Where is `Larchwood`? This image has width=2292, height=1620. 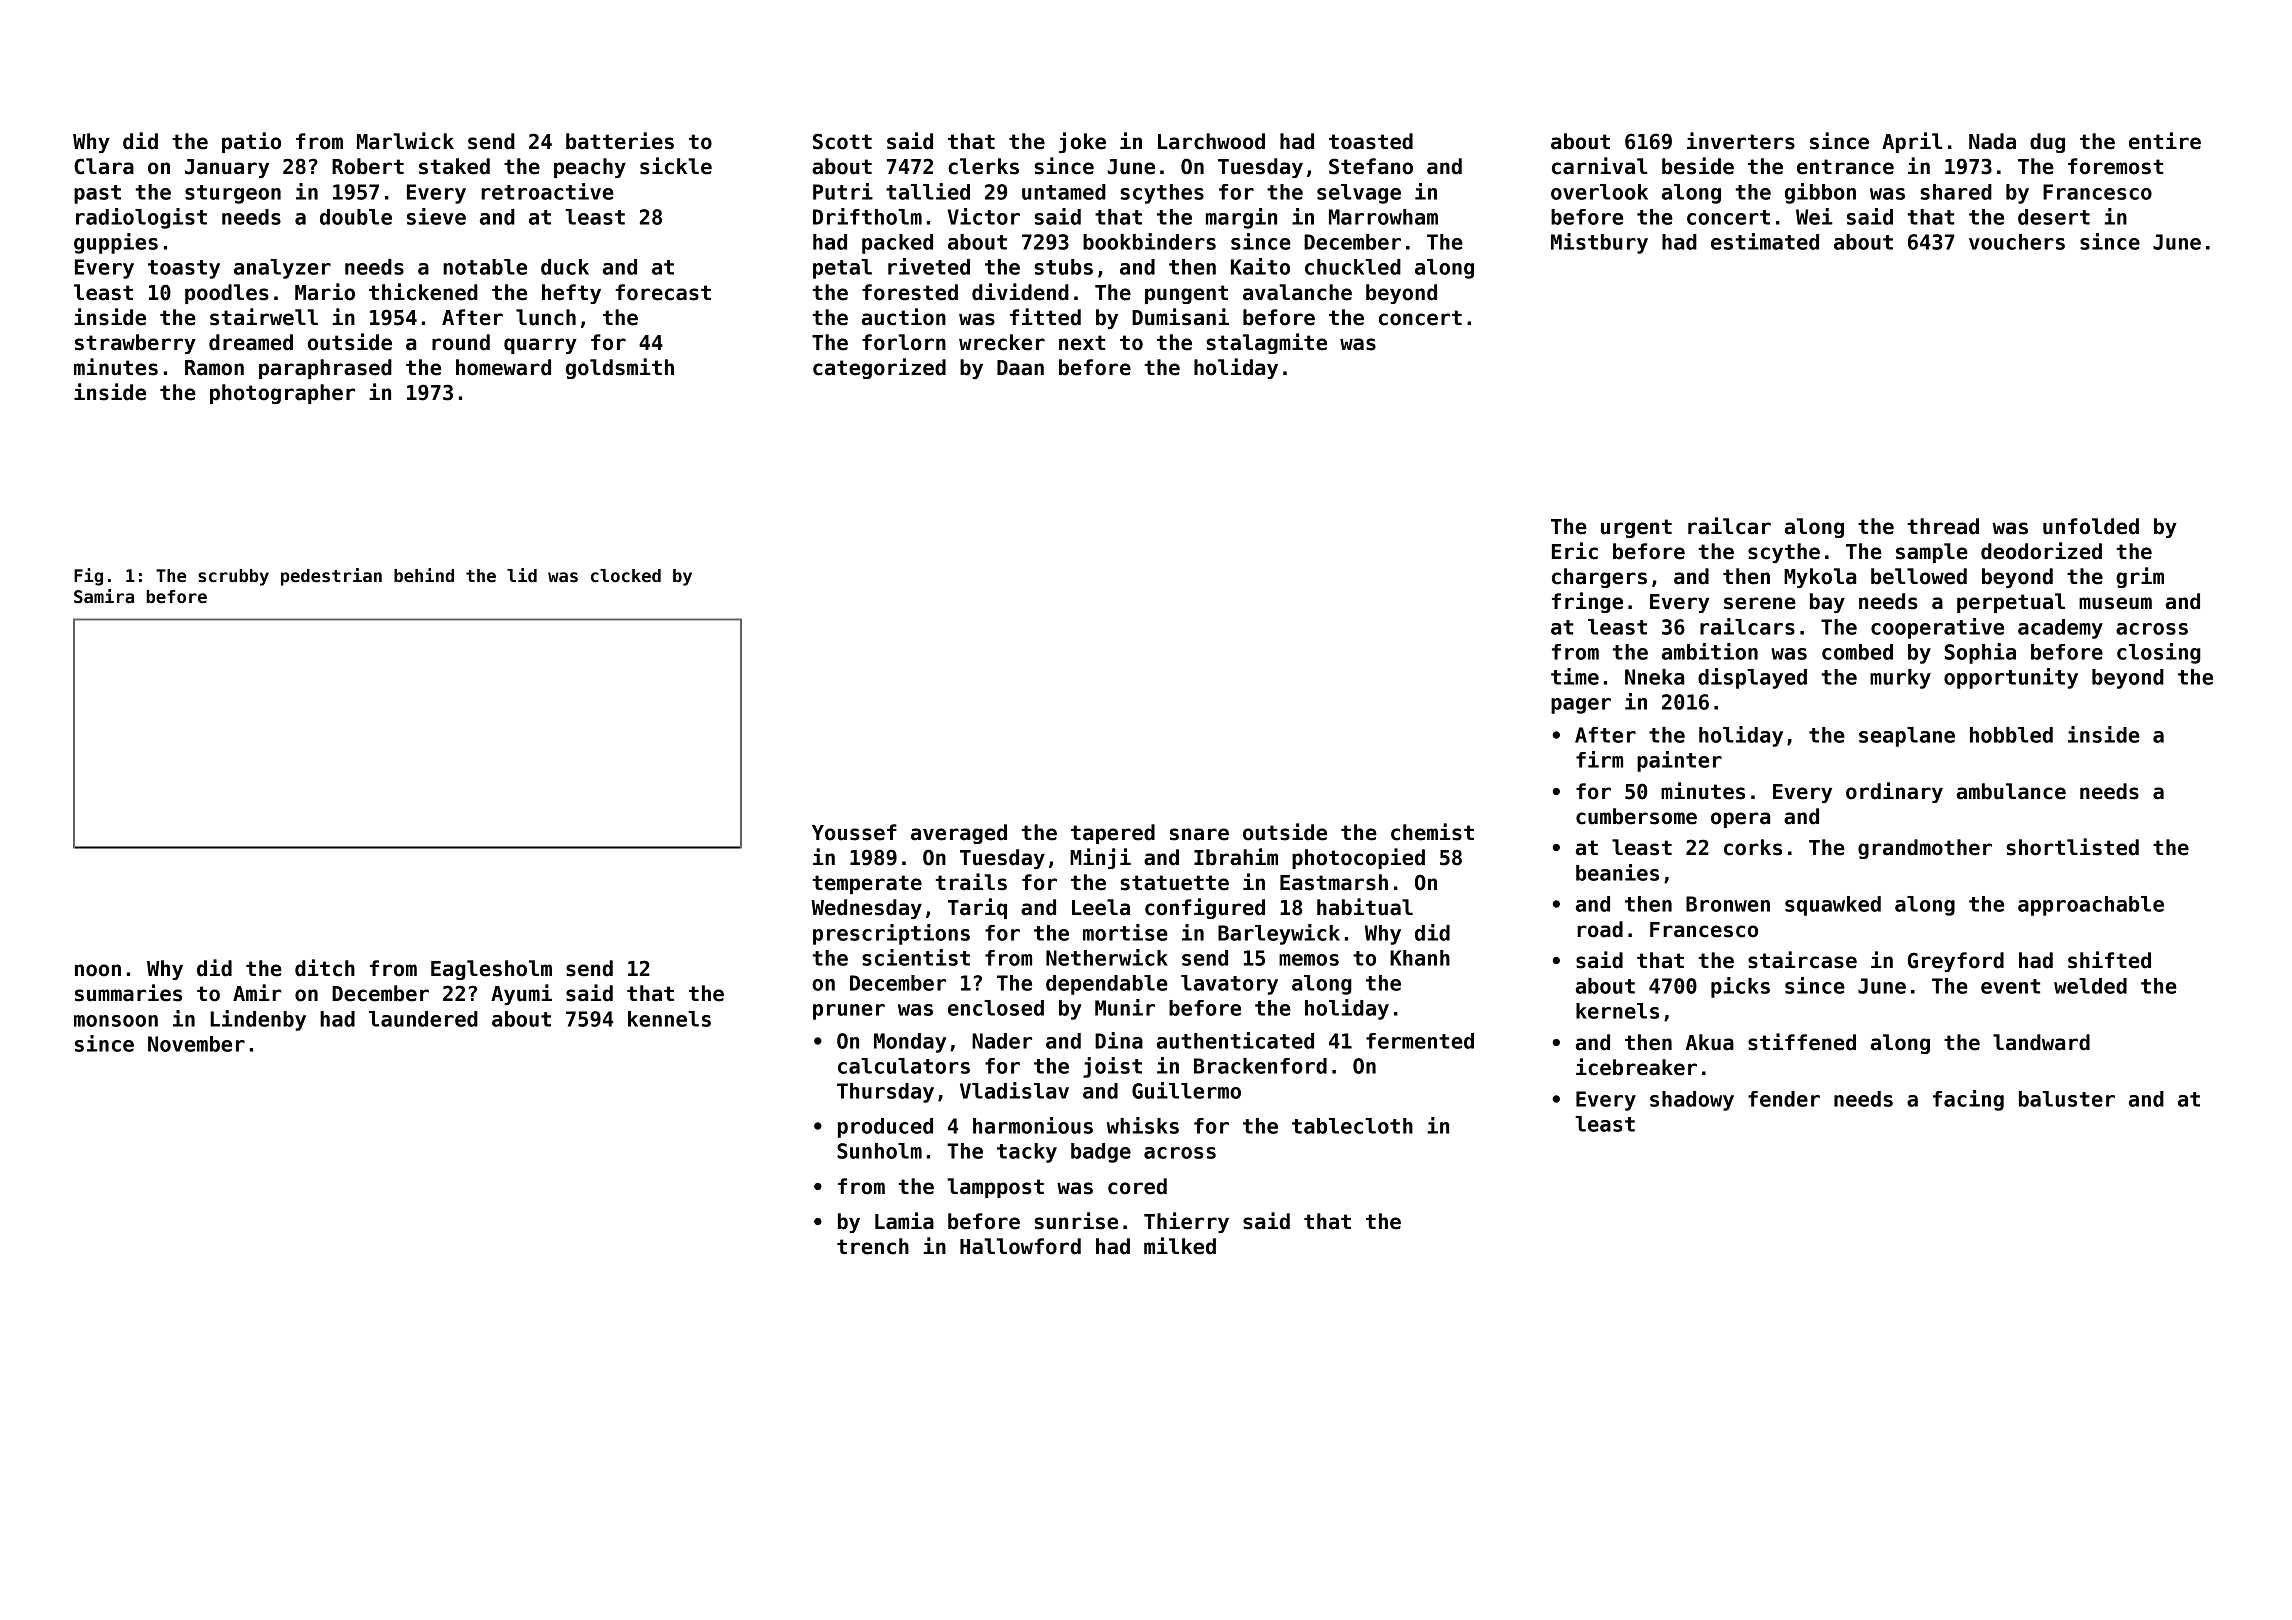 Larchwood is located at coordinates (1211, 141).
